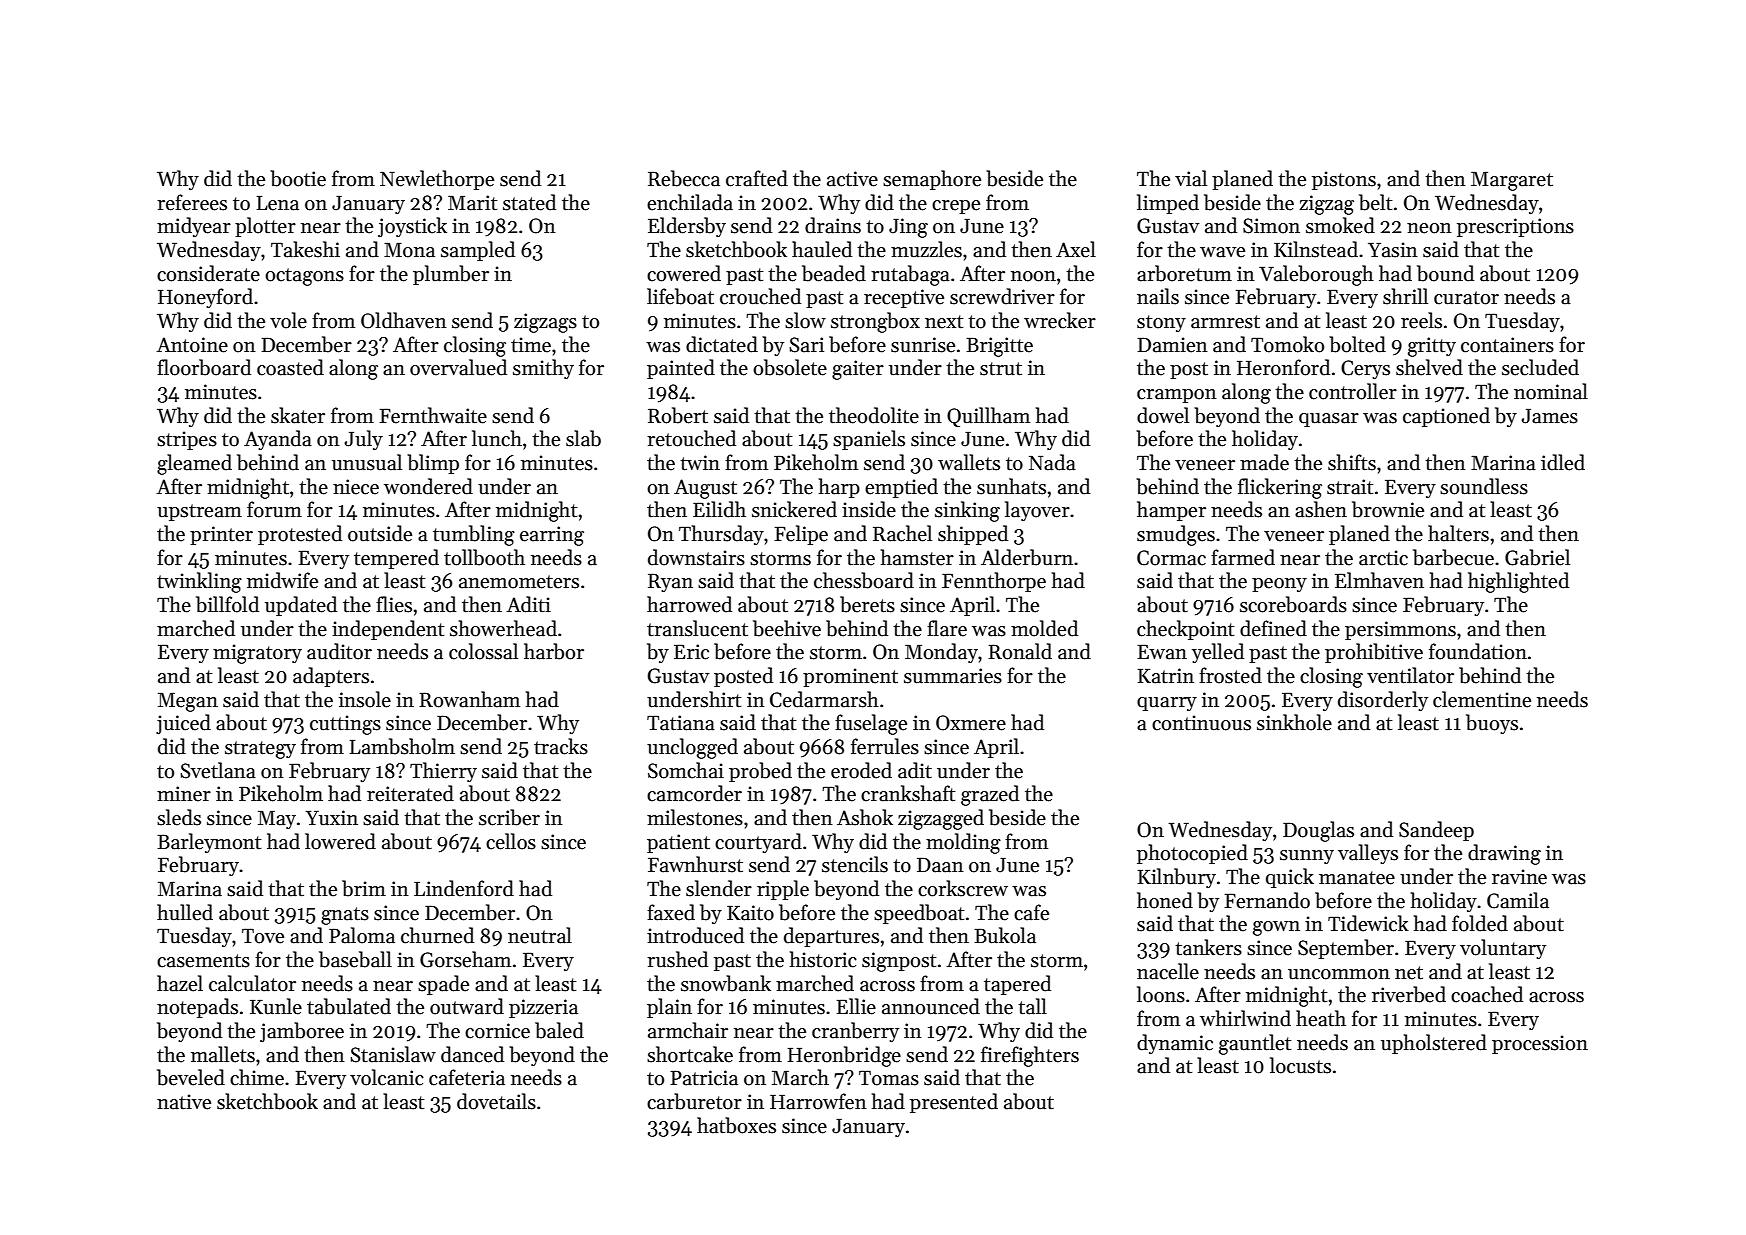 The height and width of the image is (1235, 1746). What do you see at coordinates (1512, 181) in the image?
I see `Margaret` at bounding box center [1512, 181].
